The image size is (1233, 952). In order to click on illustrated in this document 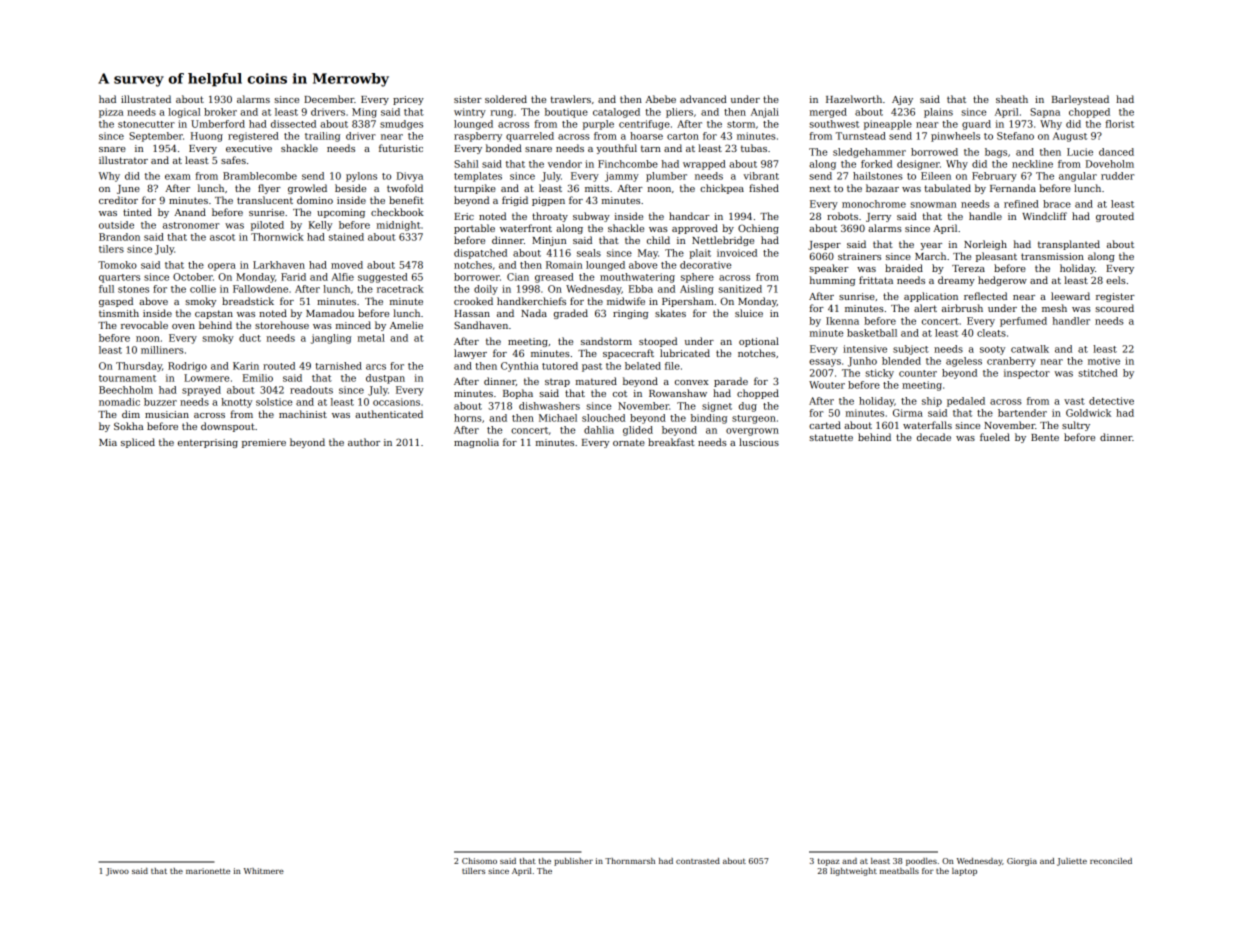, I will do `click(146, 99)`.
